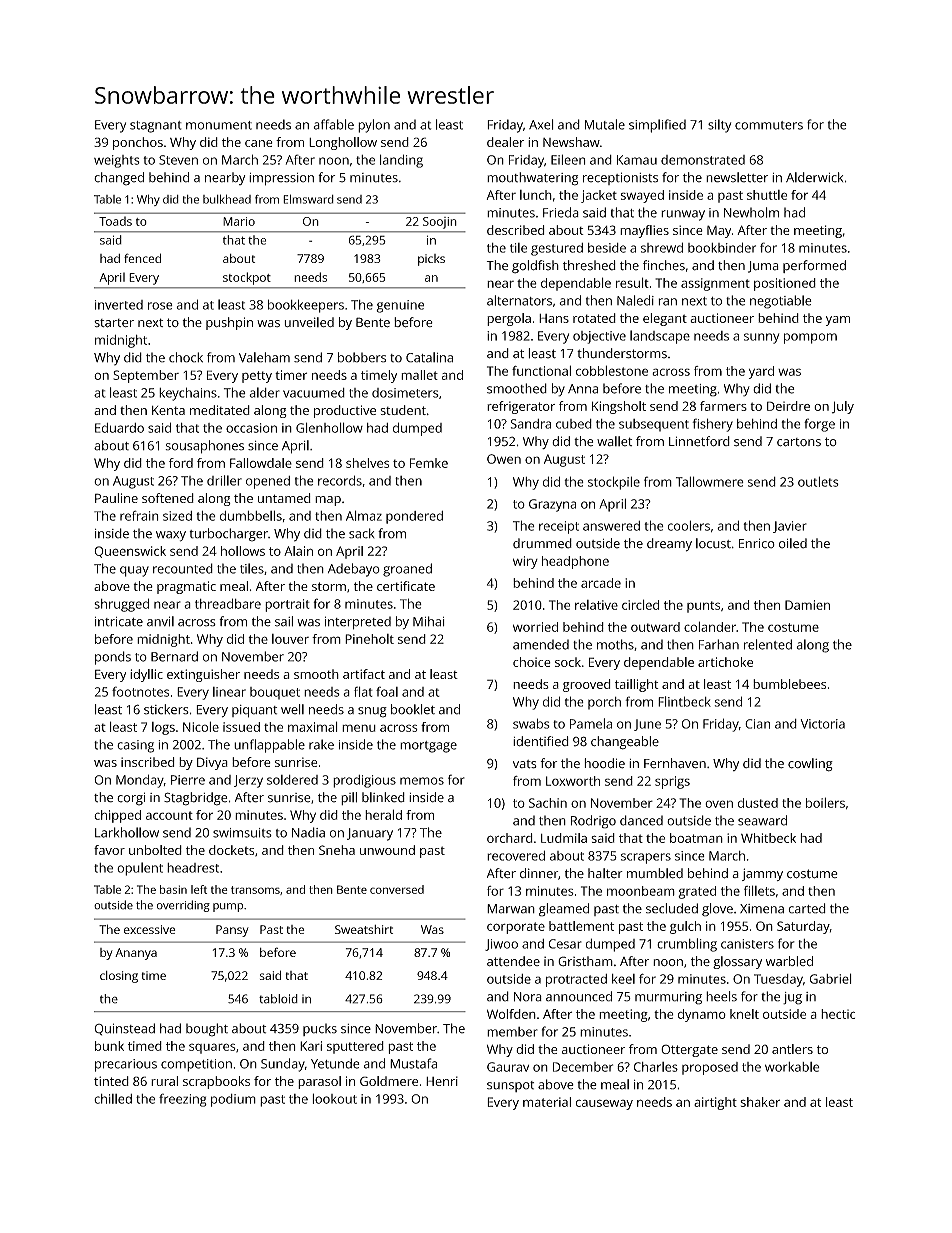 The height and width of the image is (1233, 952). Describe the element at coordinates (672, 782) in the image. I see `sprigs` at that location.
